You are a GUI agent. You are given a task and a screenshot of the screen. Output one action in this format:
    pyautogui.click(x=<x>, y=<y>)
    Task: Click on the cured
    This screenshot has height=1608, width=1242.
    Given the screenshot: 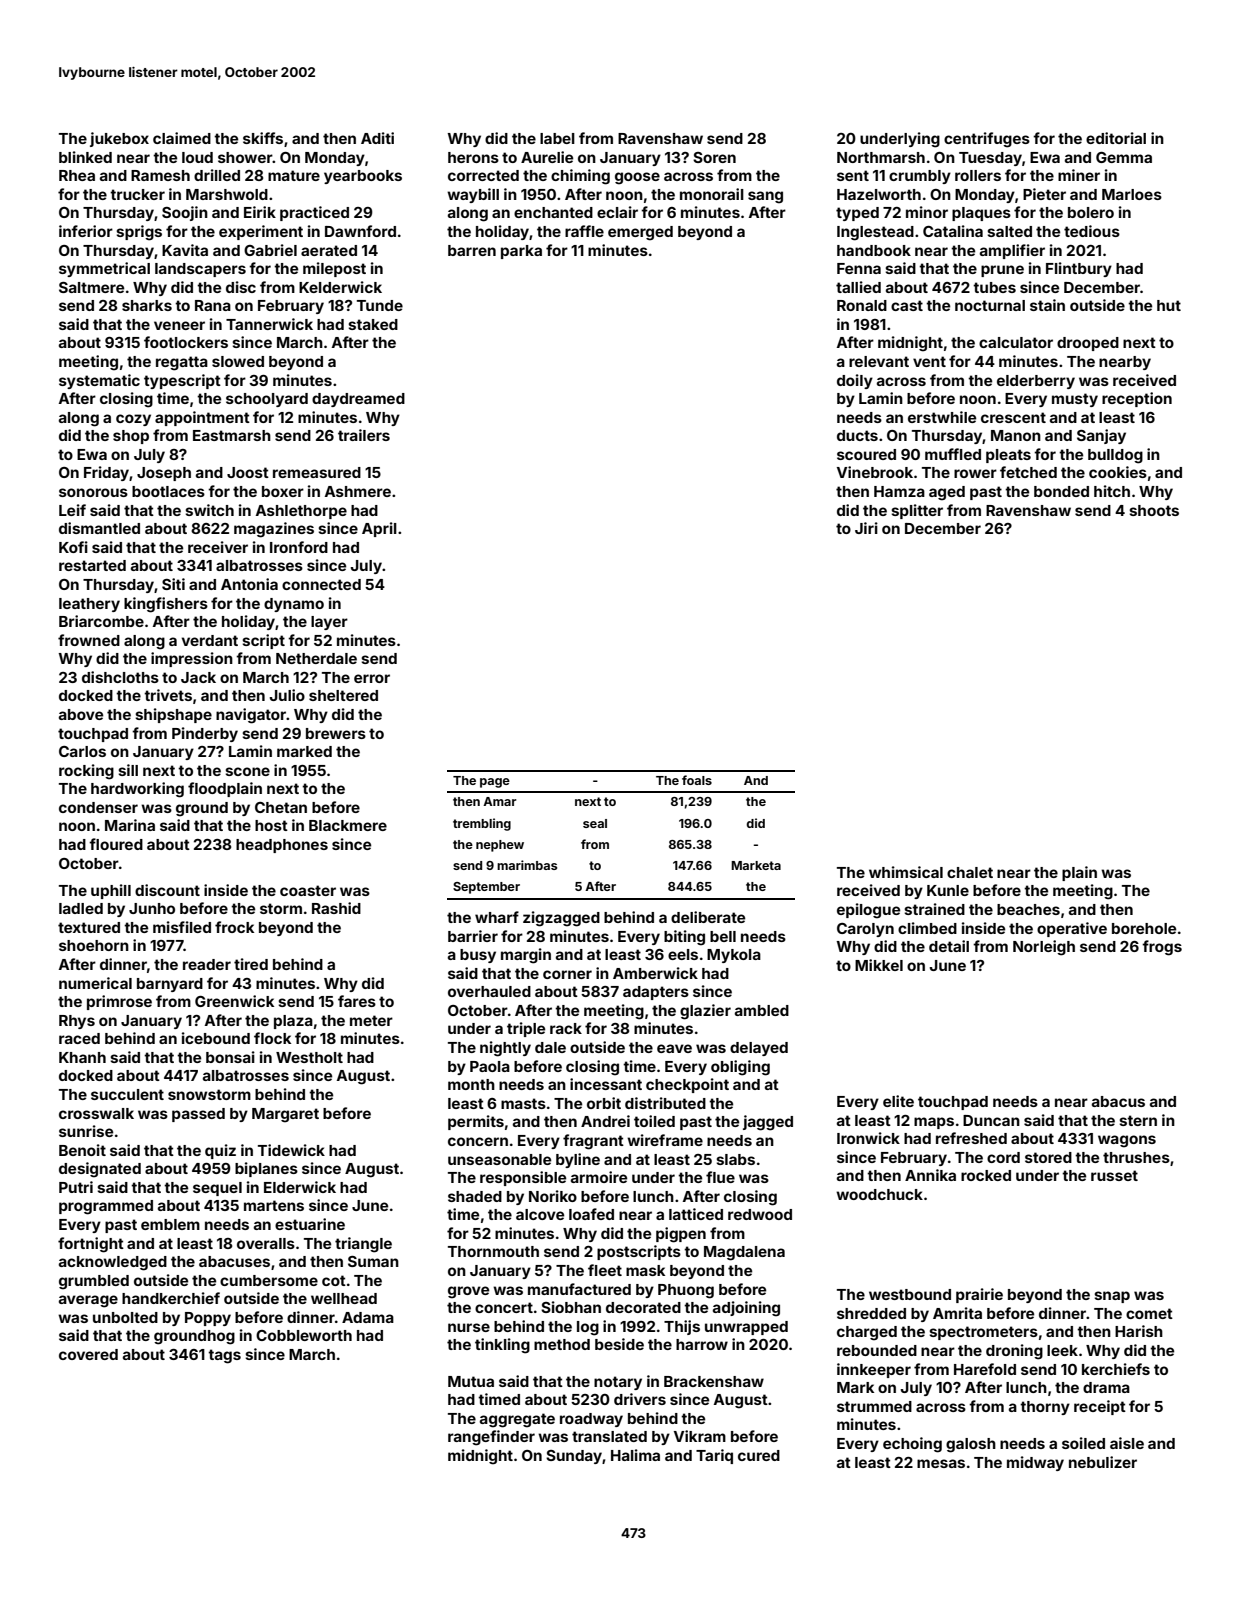 What is the action you would take?
    pyautogui.click(x=759, y=1455)
